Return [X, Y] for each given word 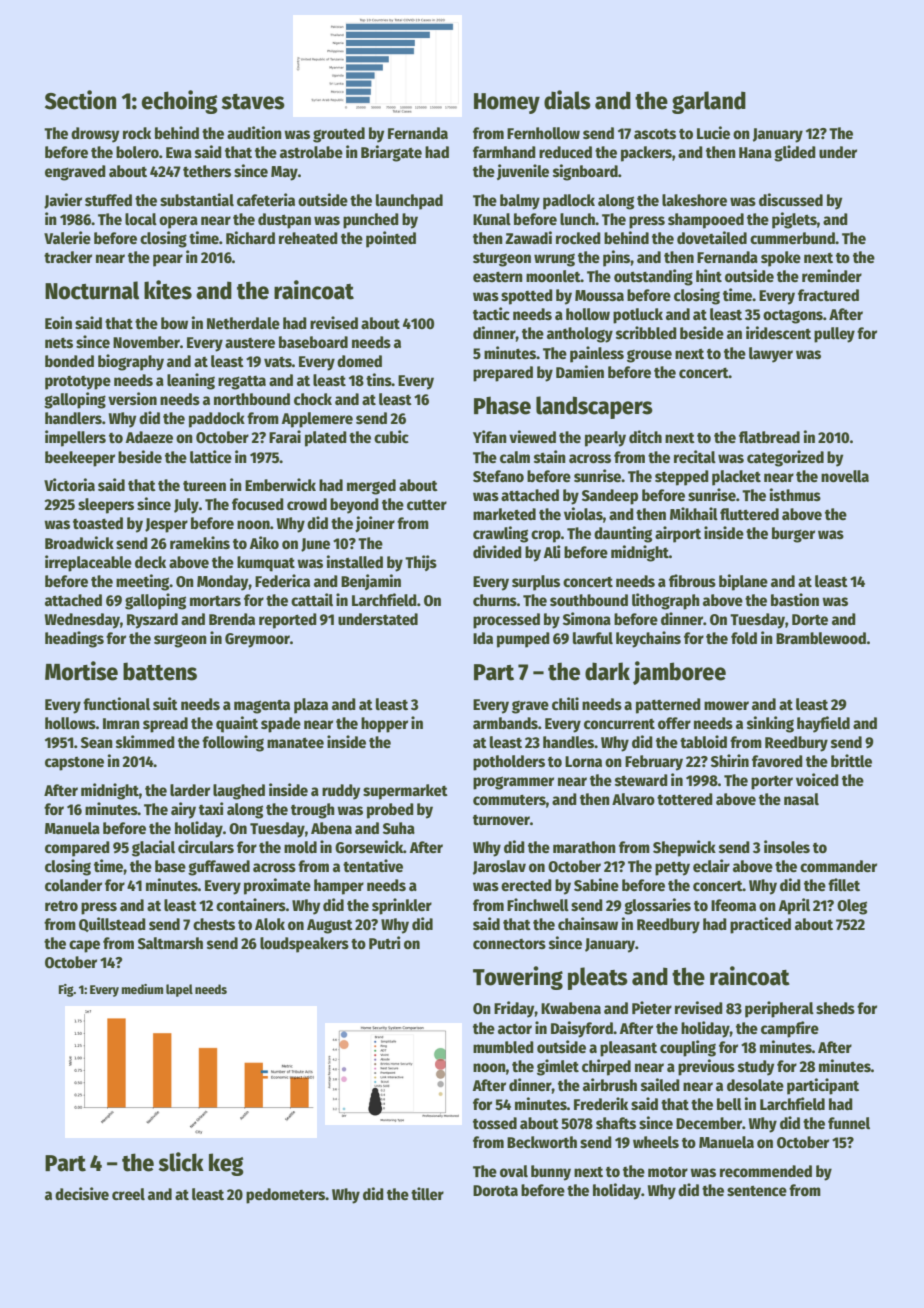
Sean [97, 743]
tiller [427, 1193]
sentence [757, 1191]
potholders [509, 763]
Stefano [498, 476]
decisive [82, 1194]
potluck [638, 316]
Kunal [492, 219]
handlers [73, 418]
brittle [851, 761]
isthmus [795, 495]
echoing [179, 102]
